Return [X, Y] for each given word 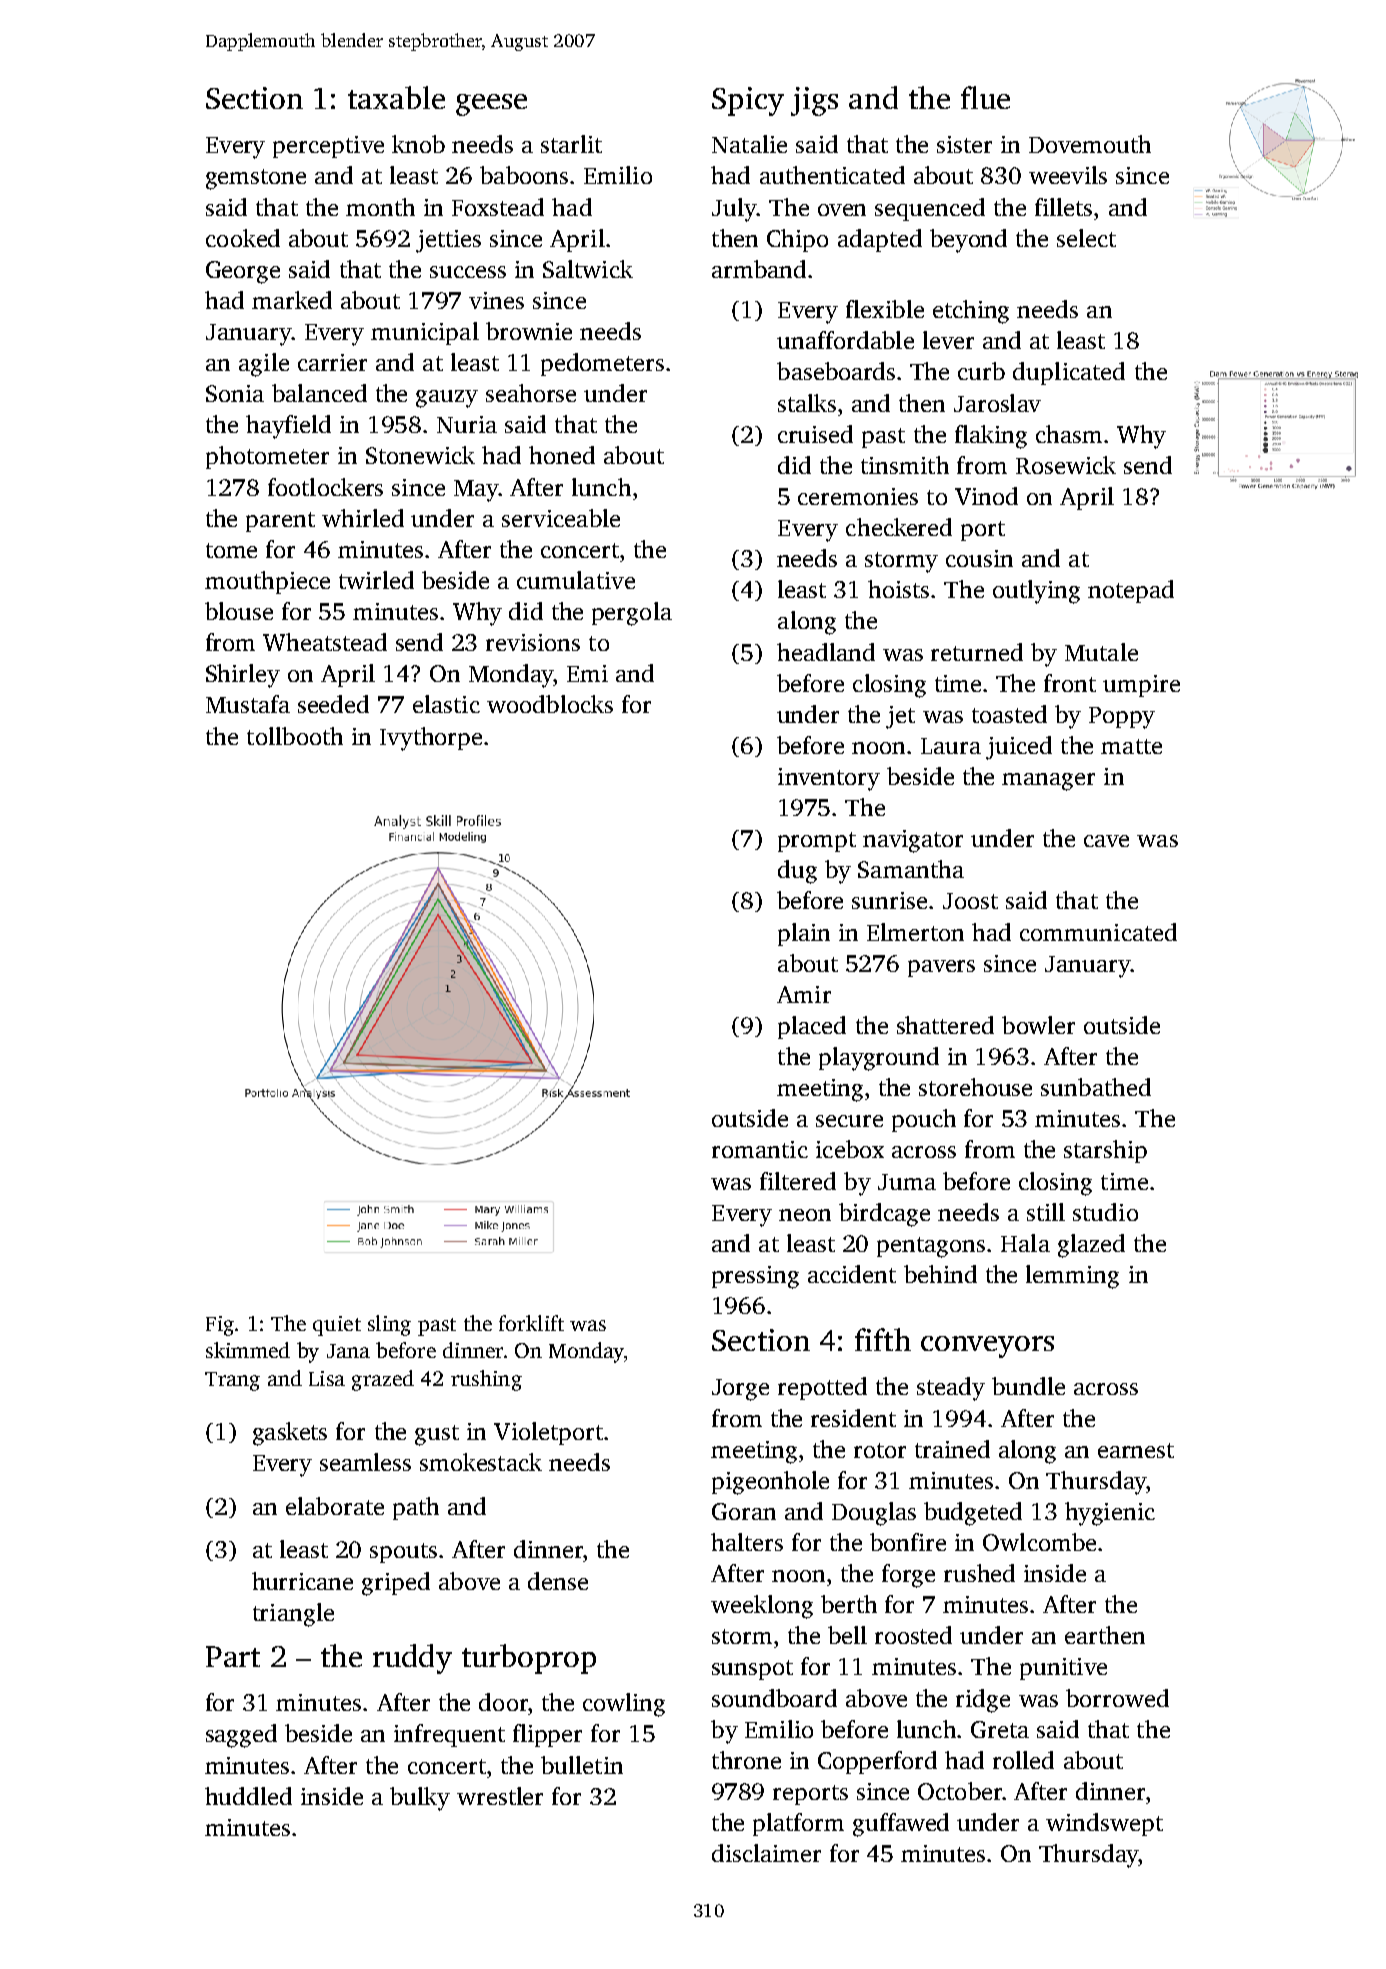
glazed [1091, 1246]
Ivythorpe [431, 739]
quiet [337, 1326]
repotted [822, 1388]
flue [985, 97]
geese [491, 105]
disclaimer [766, 1853]
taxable [396, 97]
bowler [1038, 1025]
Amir [804, 994]
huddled [248, 1796]
